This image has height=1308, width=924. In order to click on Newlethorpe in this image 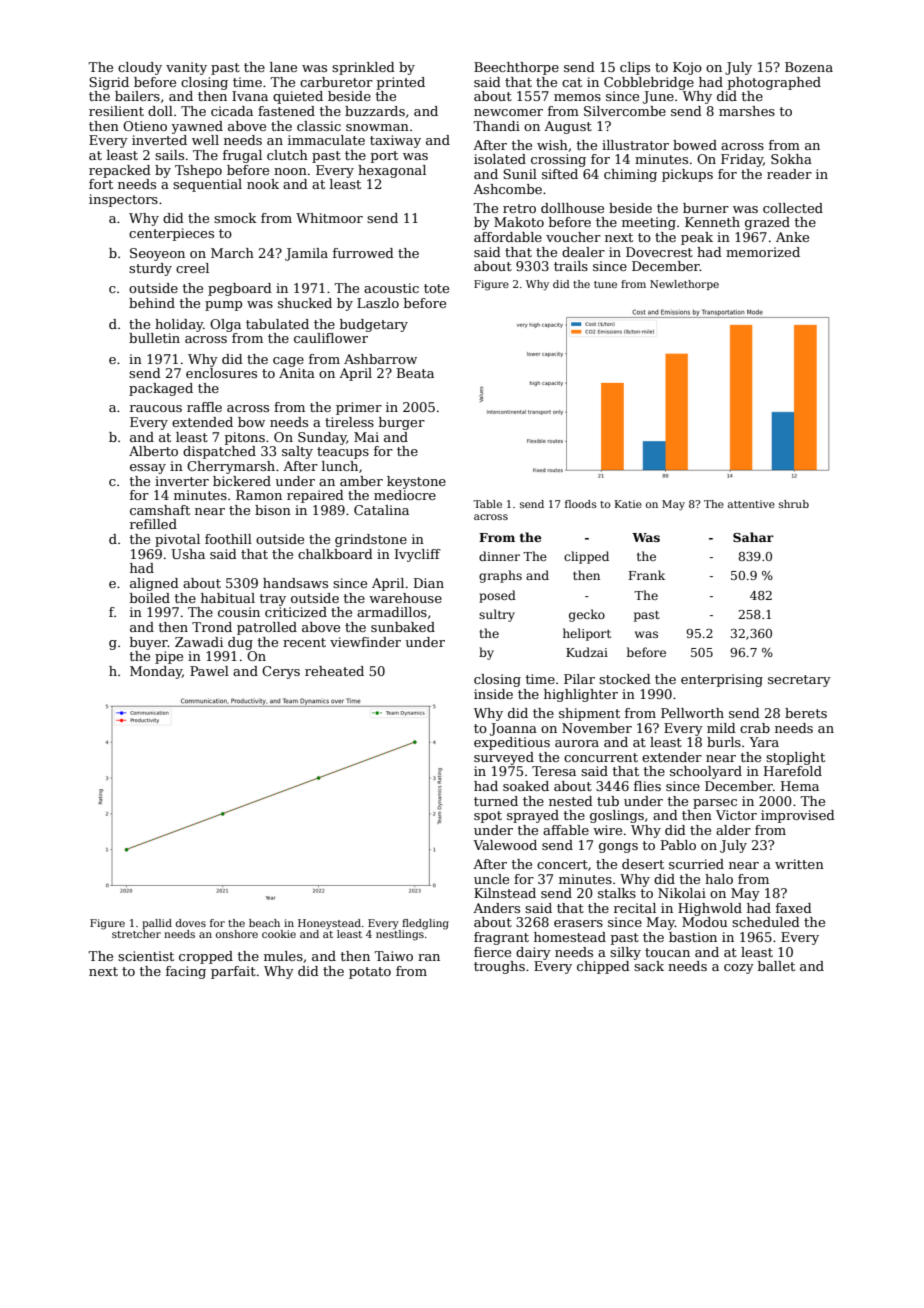, I will do `click(684, 285)`.
